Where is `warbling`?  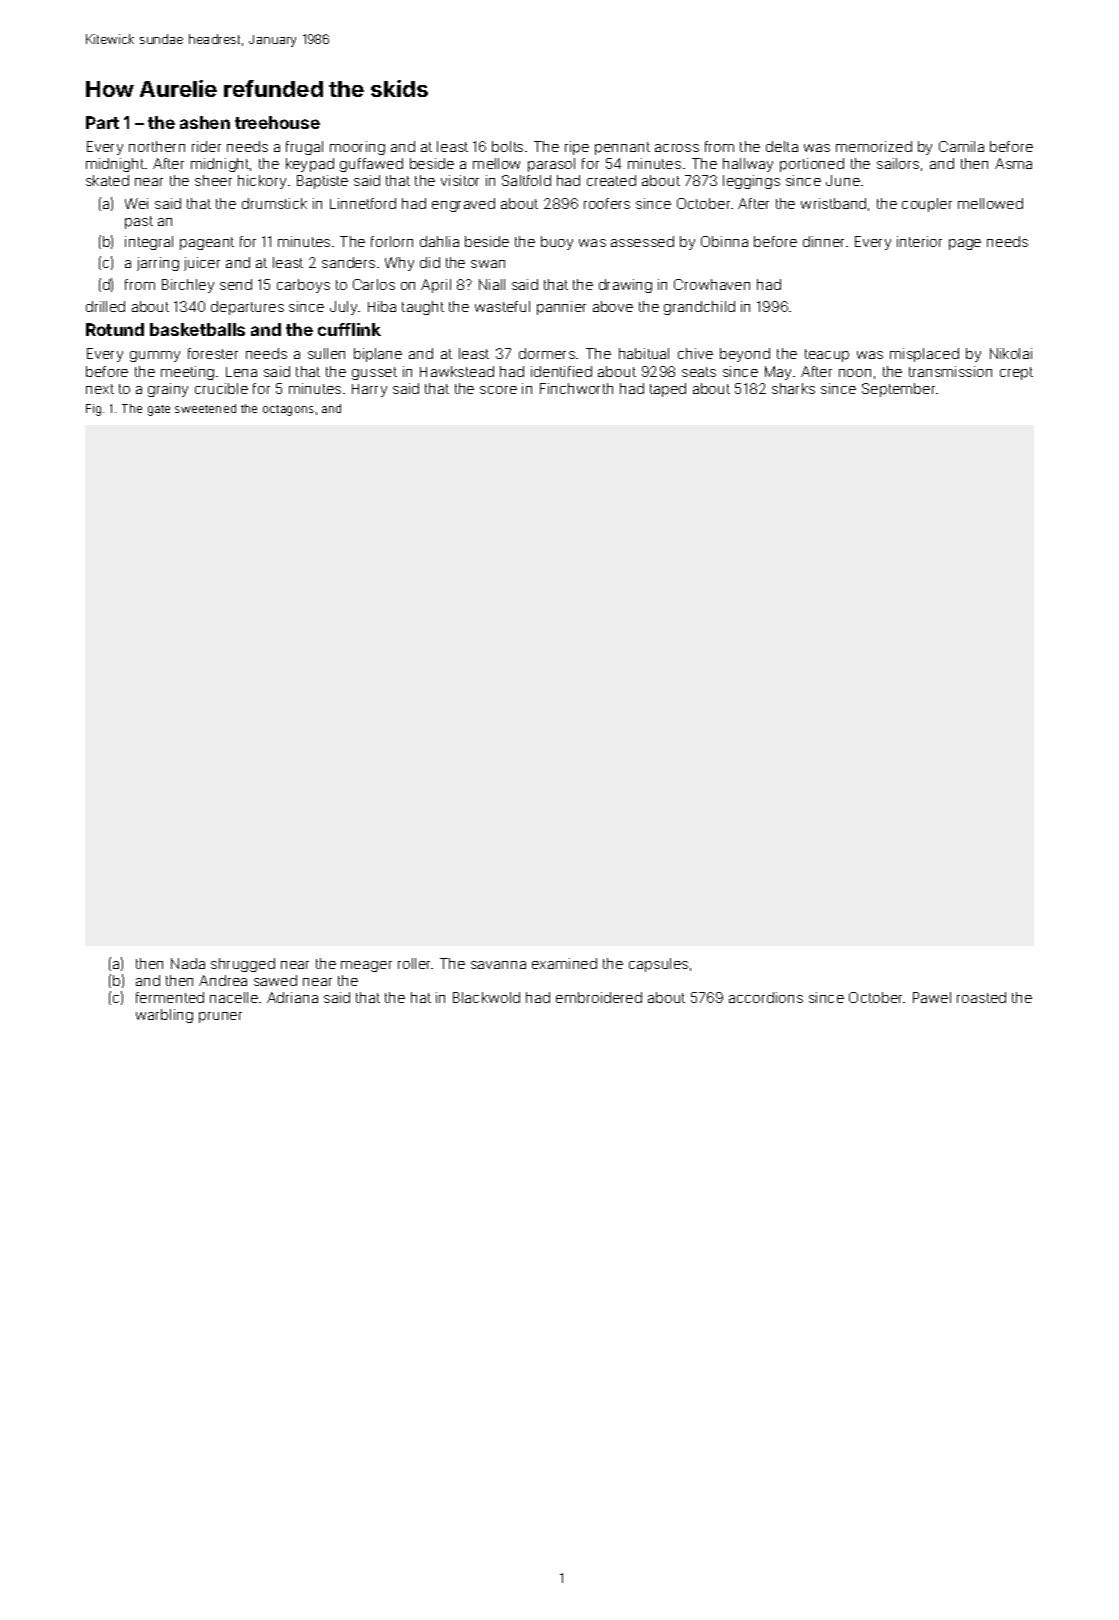
warbling is located at coordinates (164, 1016).
